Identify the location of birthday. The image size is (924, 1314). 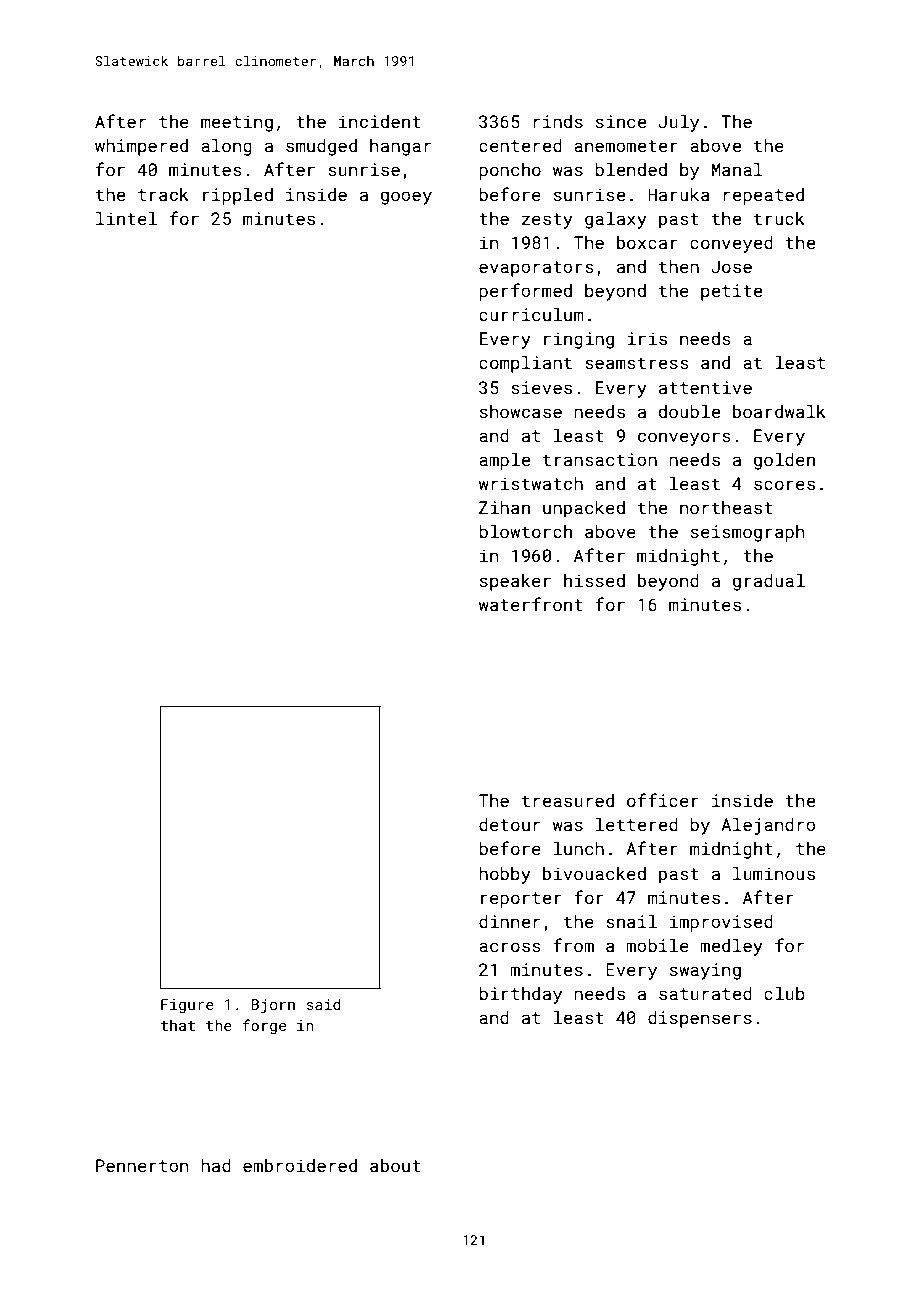
(520, 995).
